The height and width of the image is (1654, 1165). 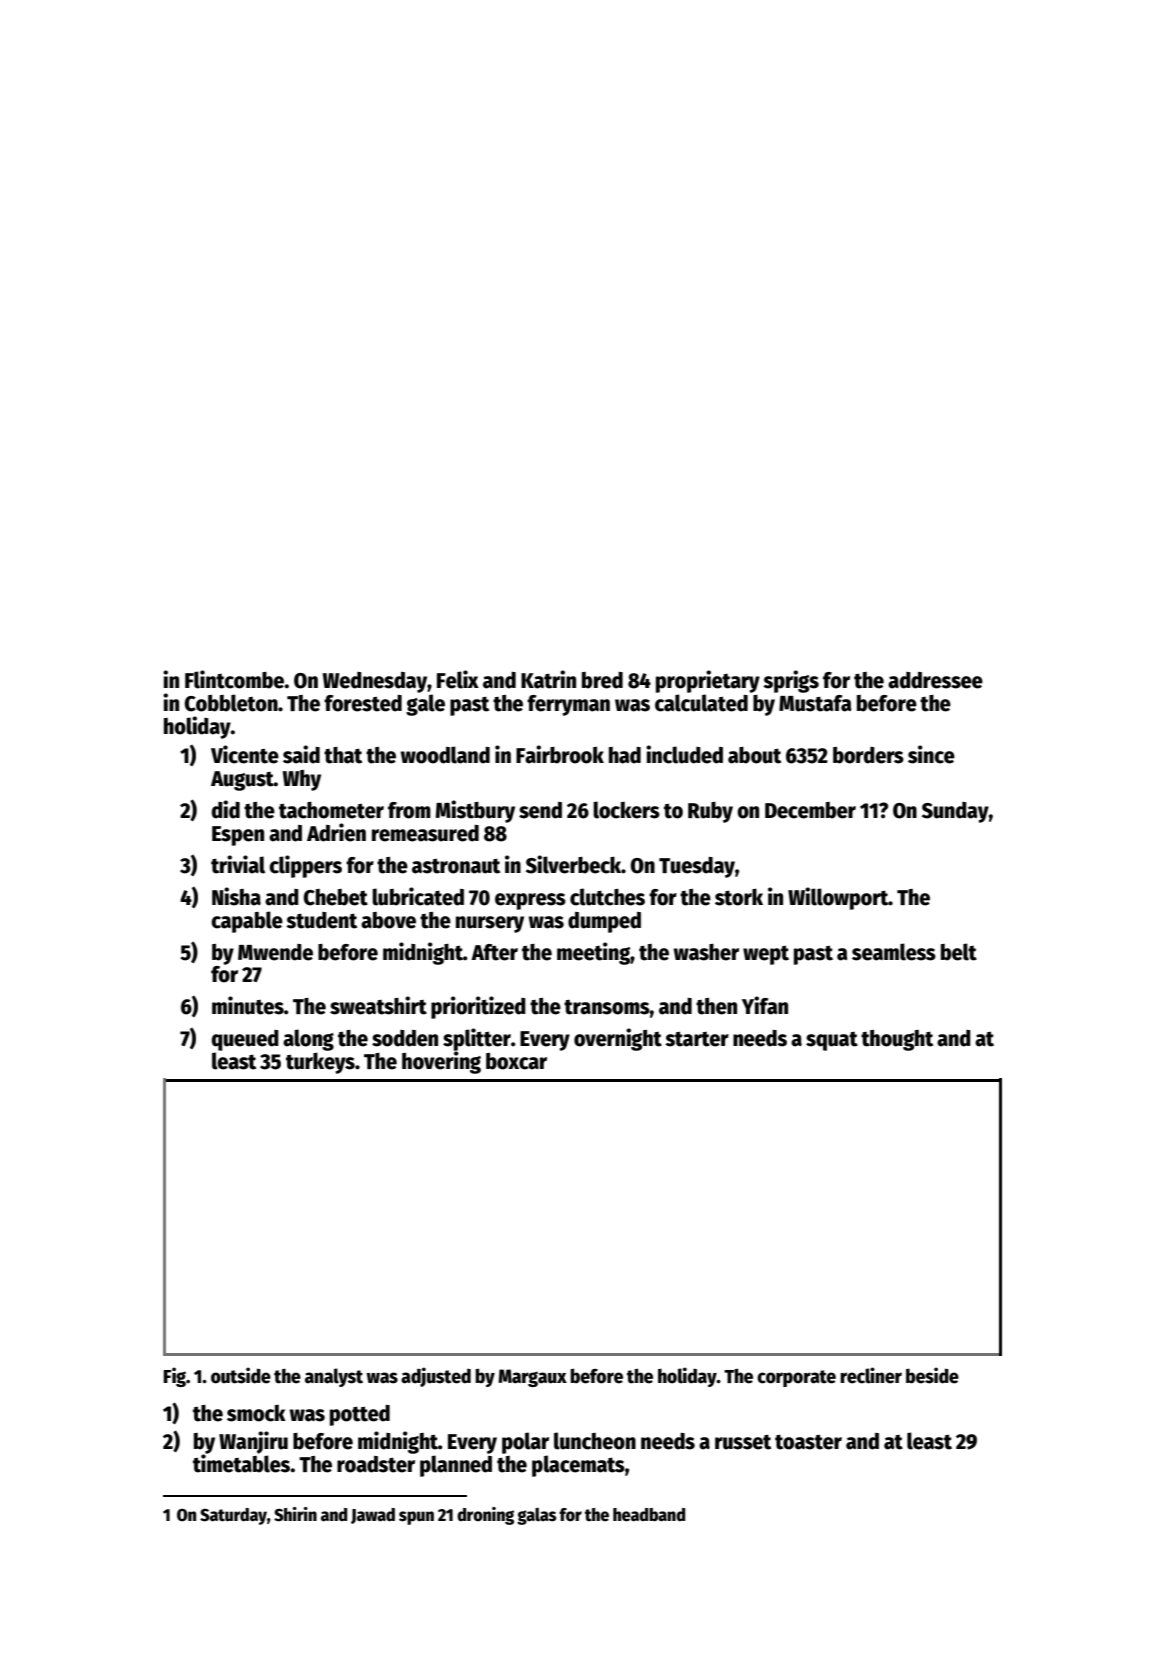 What do you see at coordinates (594, 953) in the image?
I see `meeting` at bounding box center [594, 953].
